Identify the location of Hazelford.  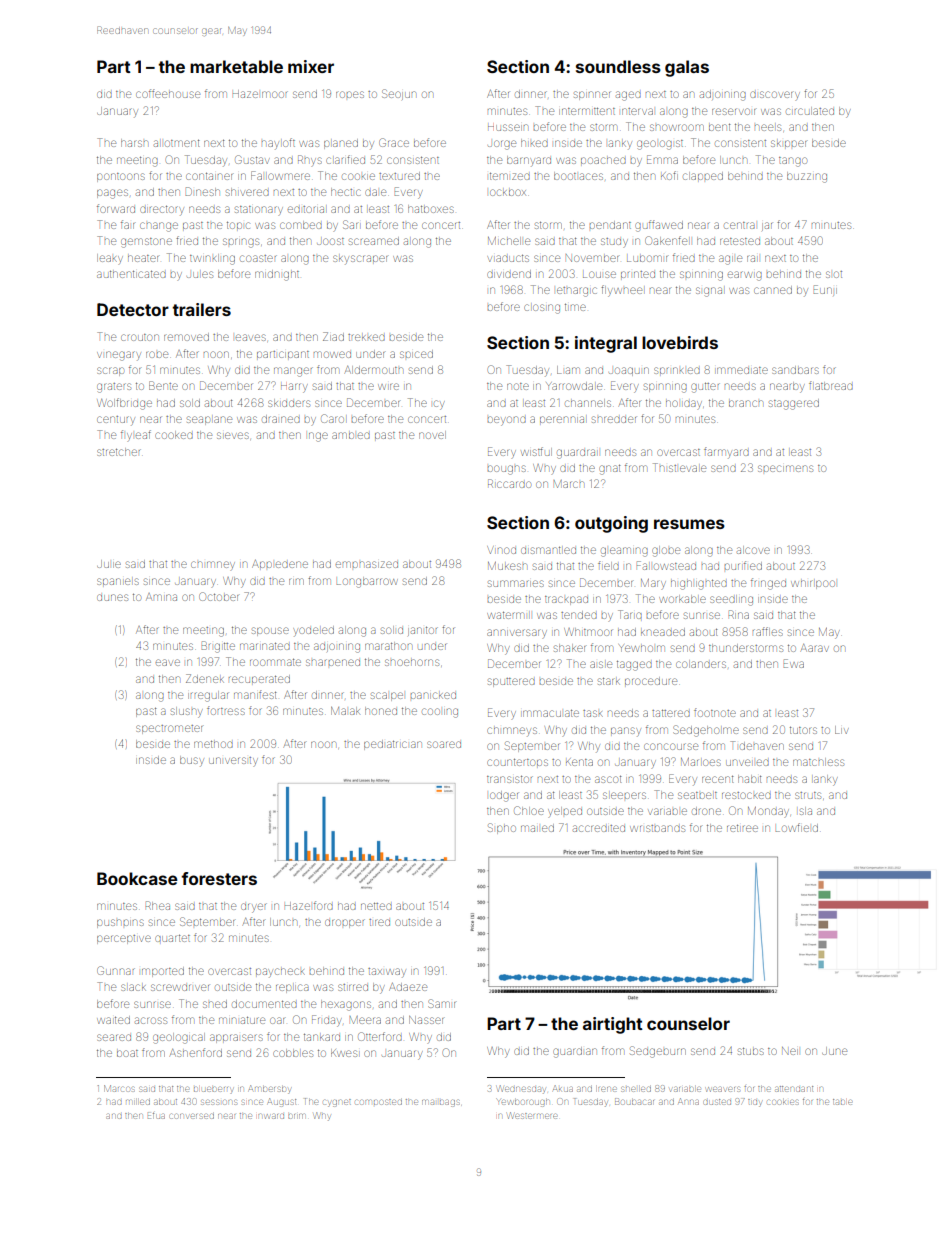
(309, 905).
